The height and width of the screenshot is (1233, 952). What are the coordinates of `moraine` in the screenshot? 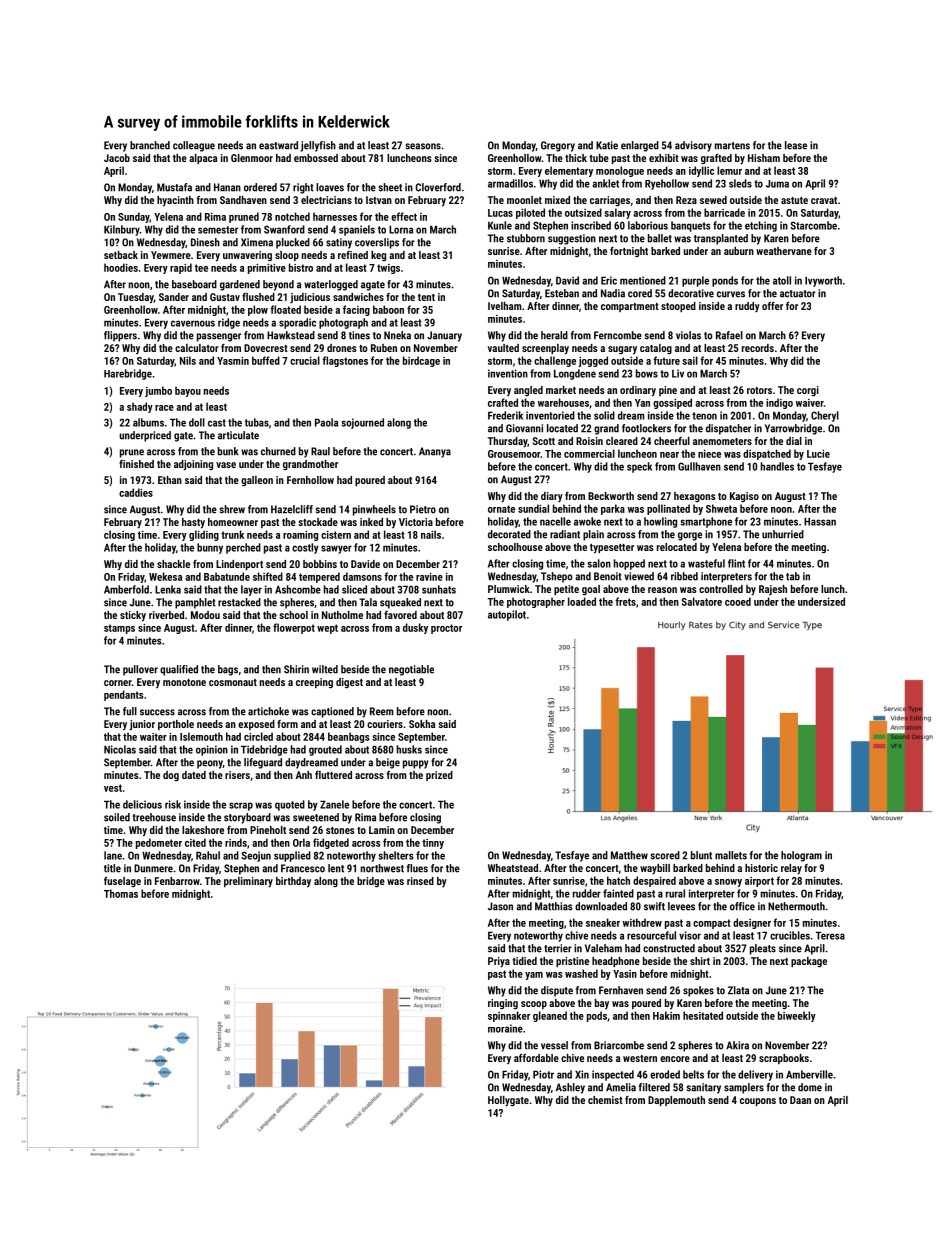 It's located at (505, 1028).
